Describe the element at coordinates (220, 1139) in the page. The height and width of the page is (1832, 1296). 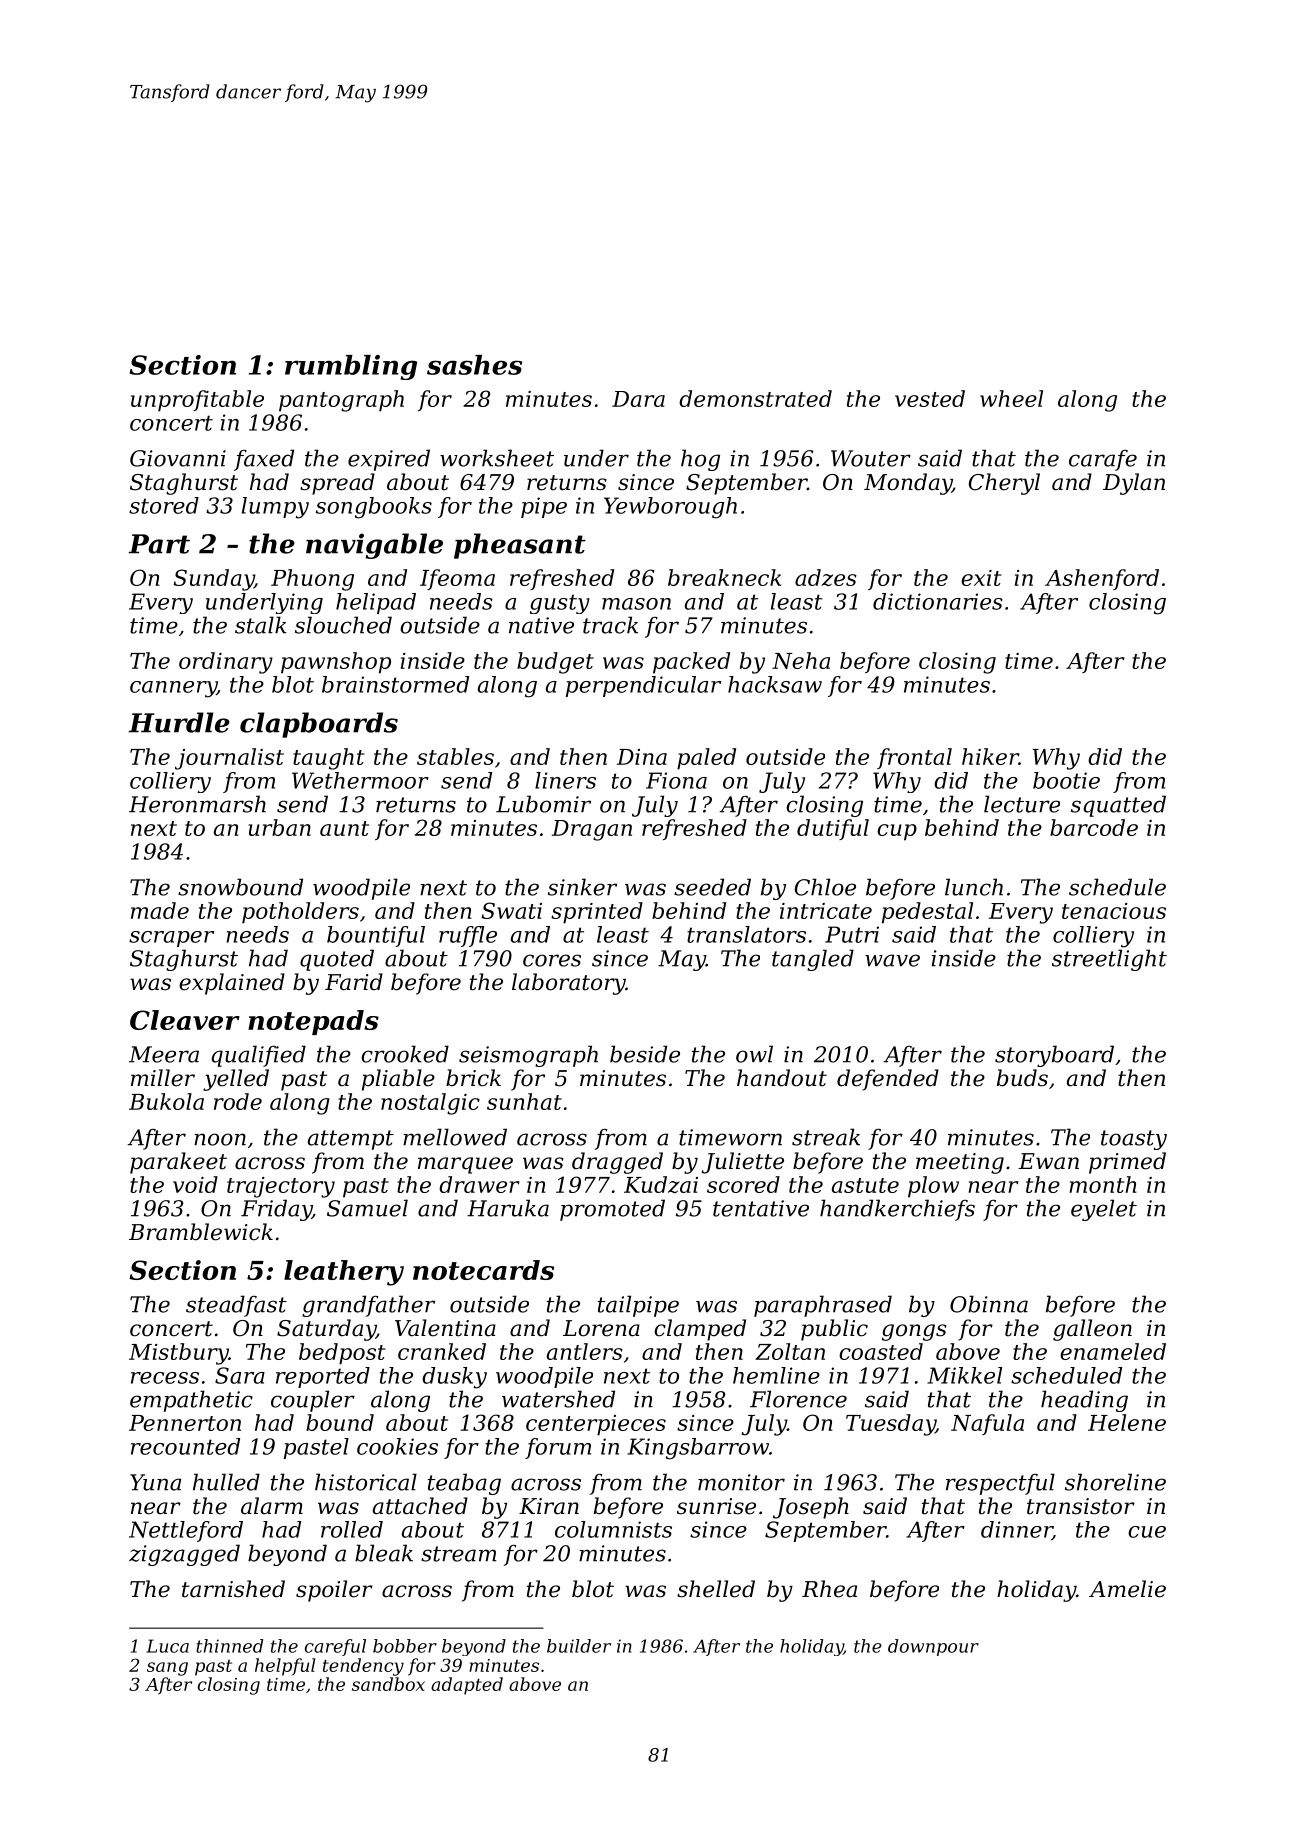
I see `noon` at that location.
